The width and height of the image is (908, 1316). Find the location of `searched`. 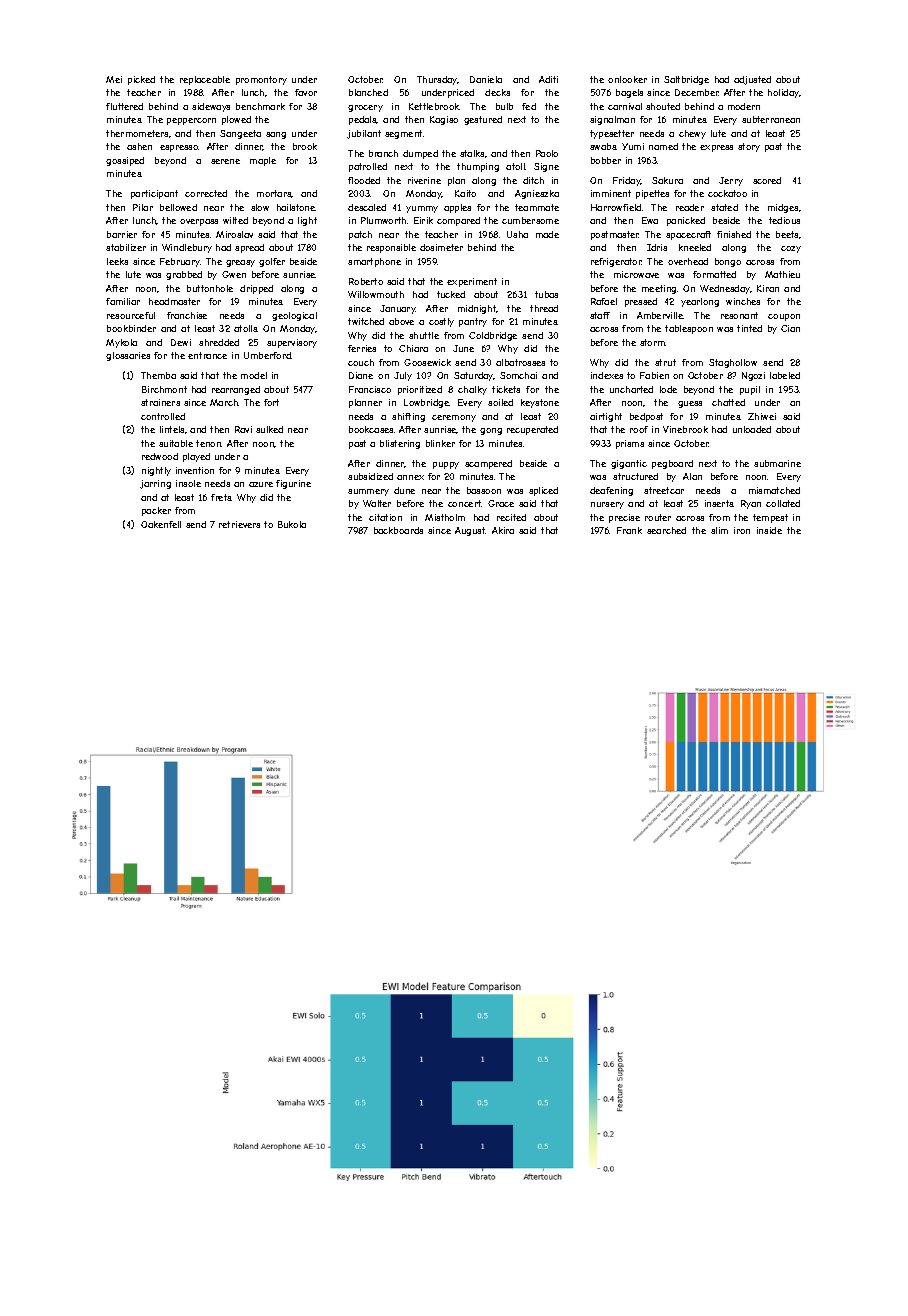

searched is located at coordinates (666, 530).
